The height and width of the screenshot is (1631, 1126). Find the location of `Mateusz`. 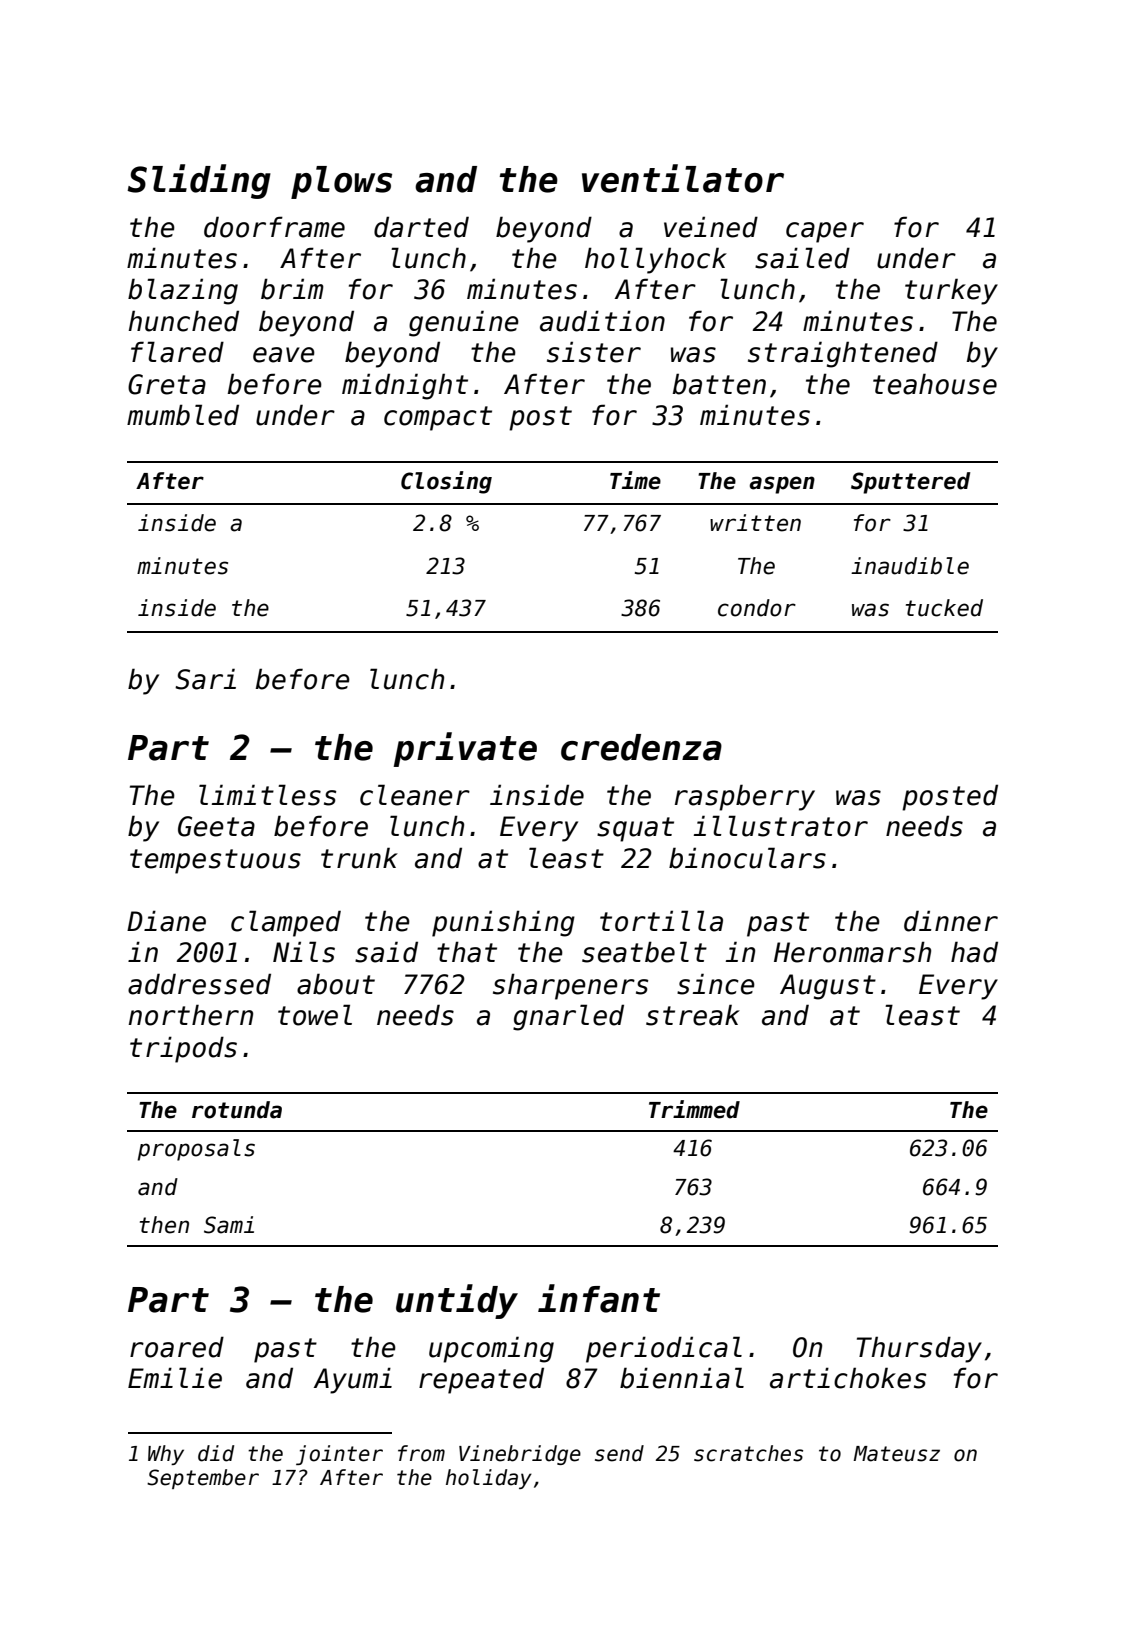

Mateusz is located at coordinates (896, 1454).
